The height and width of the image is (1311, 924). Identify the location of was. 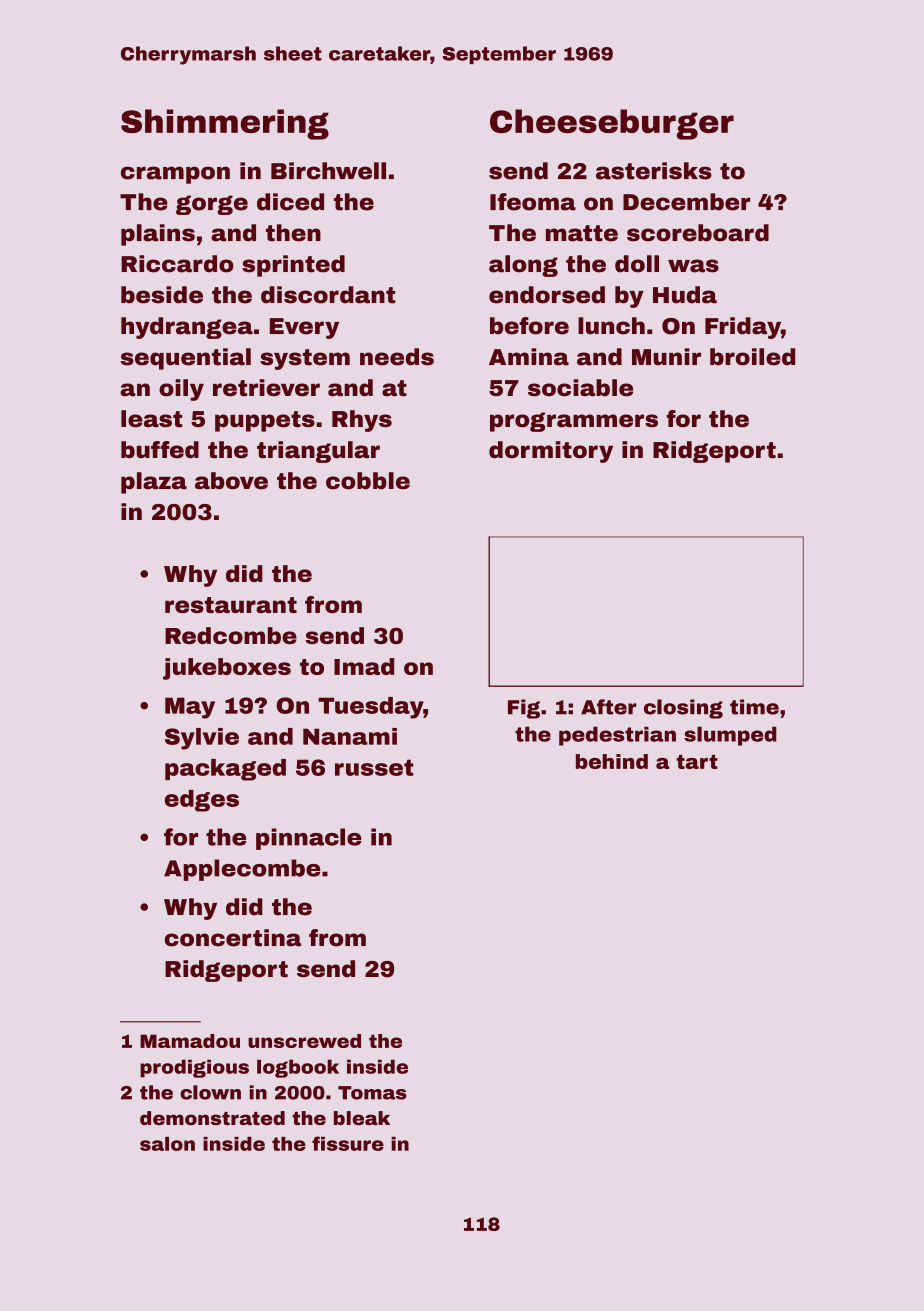
(693, 266).
